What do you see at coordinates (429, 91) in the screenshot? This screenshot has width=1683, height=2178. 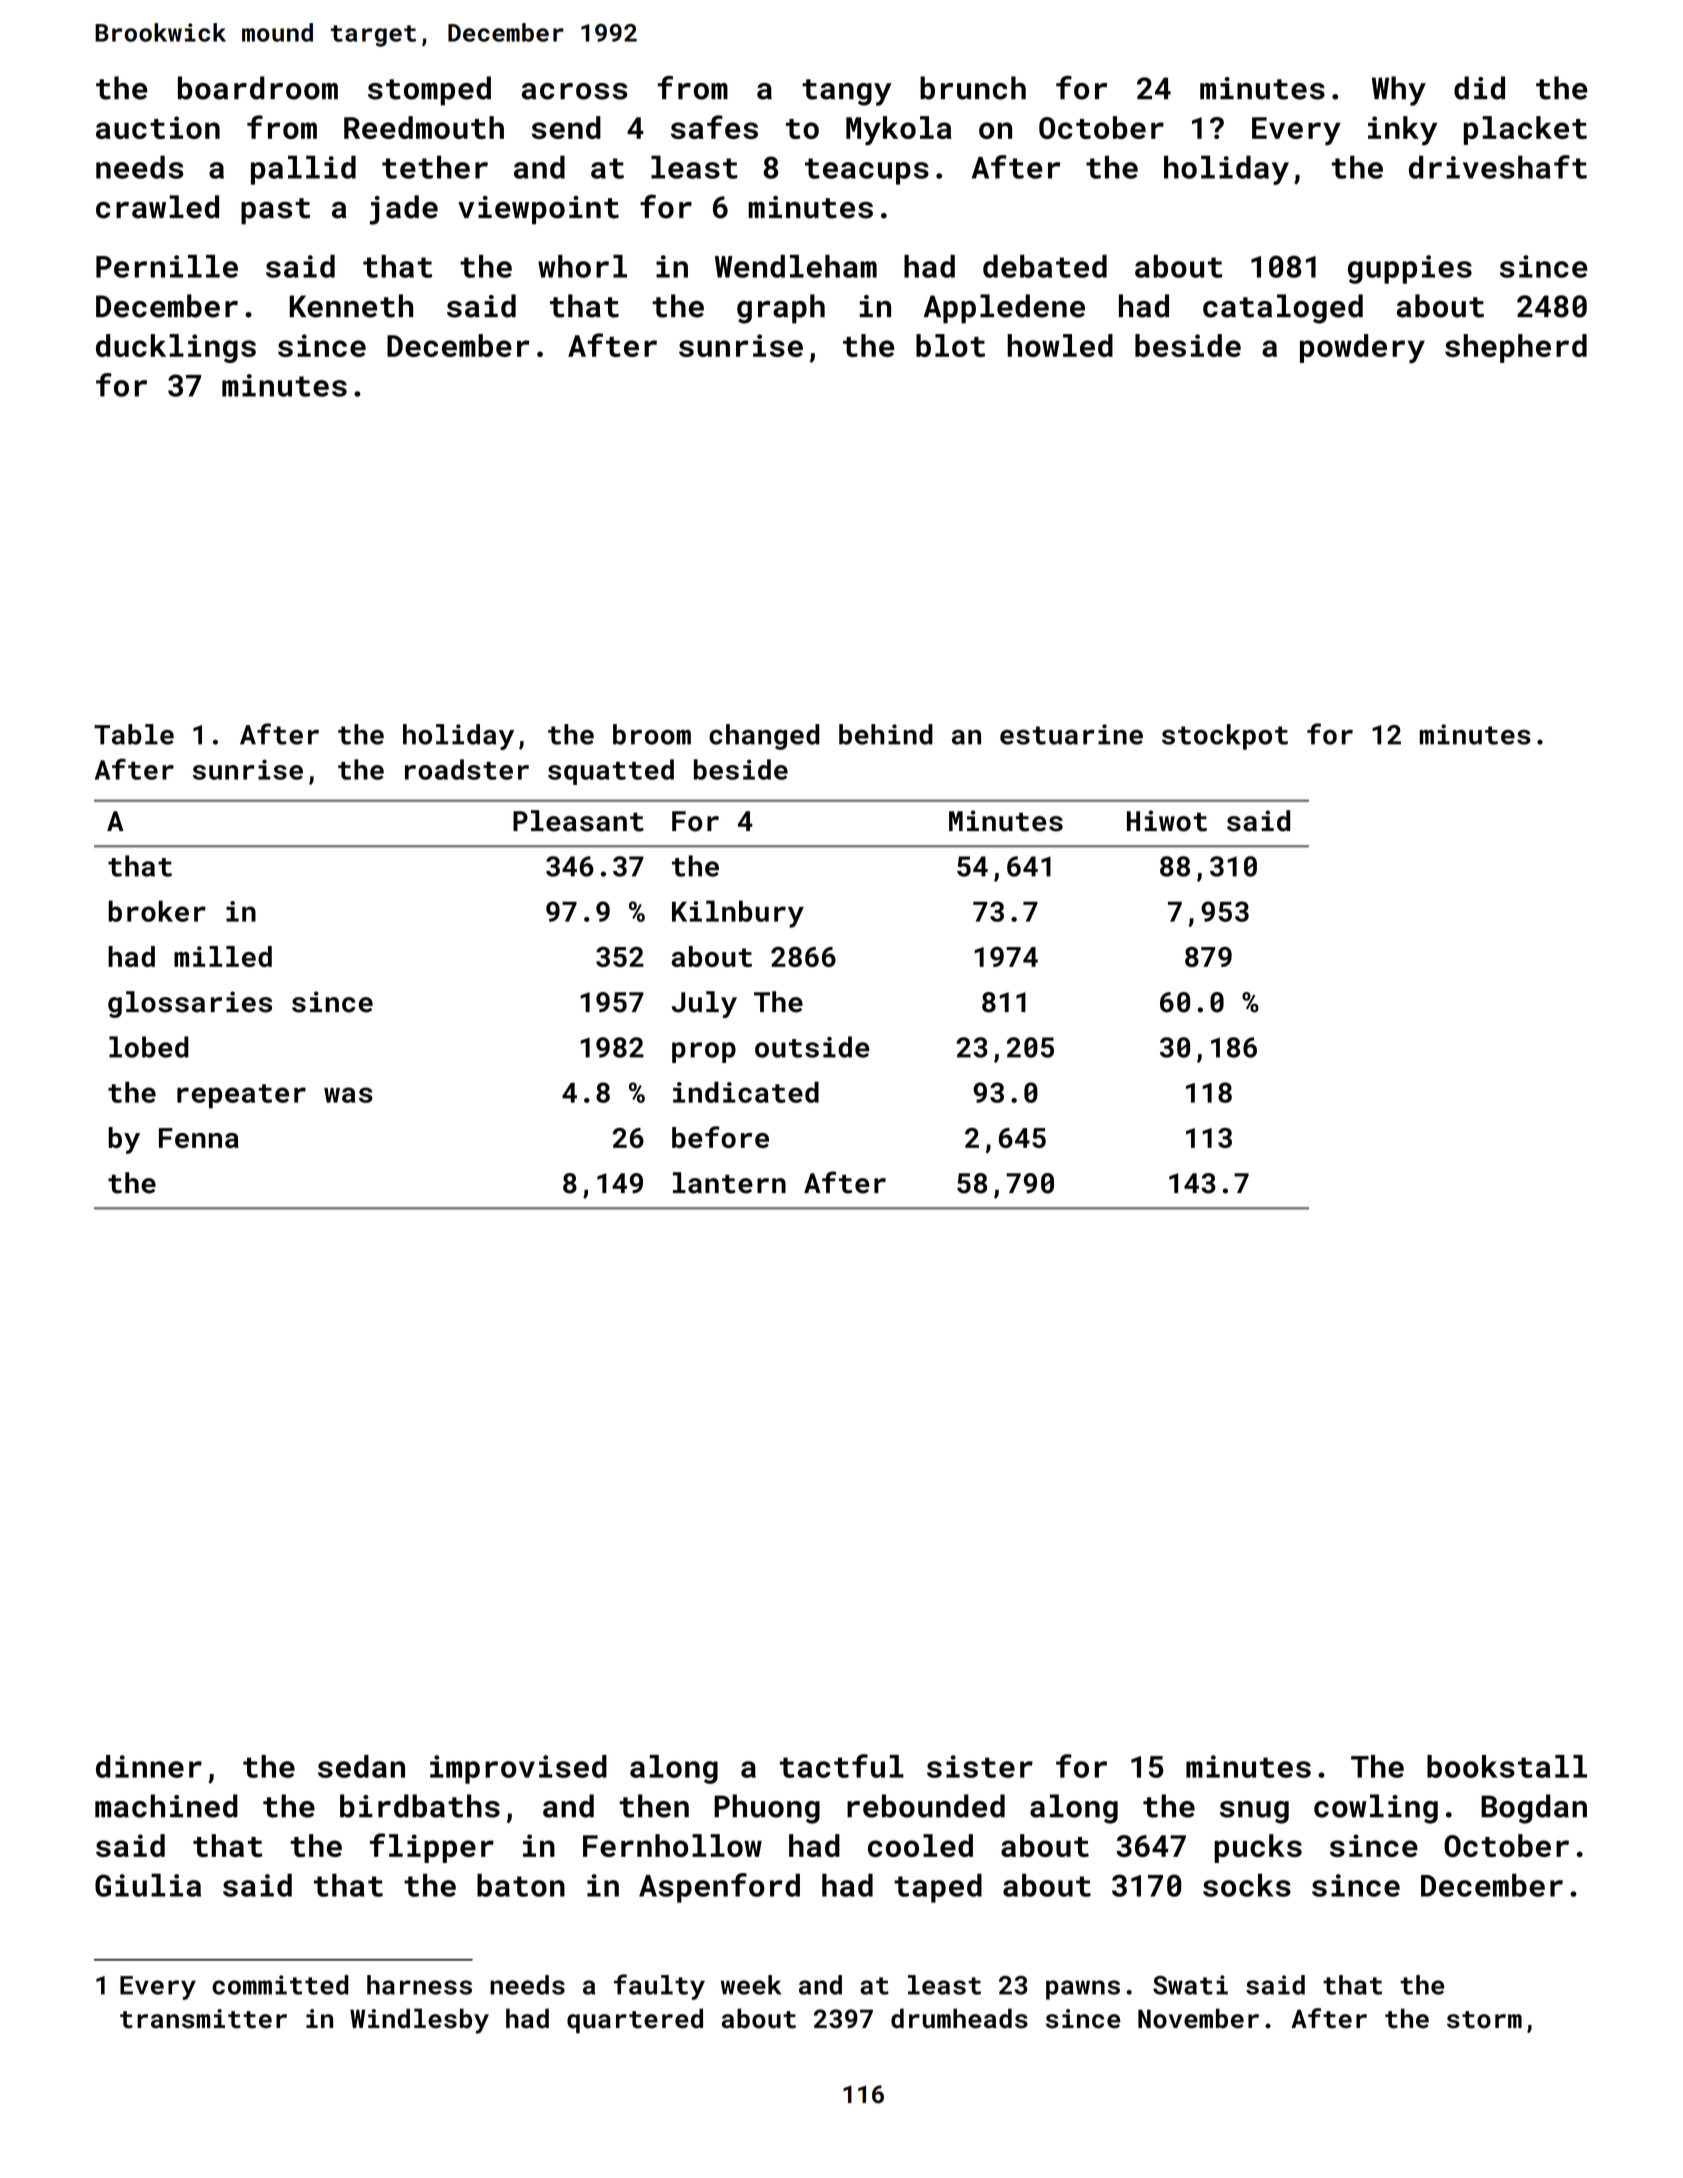 I see `stomped` at bounding box center [429, 91].
